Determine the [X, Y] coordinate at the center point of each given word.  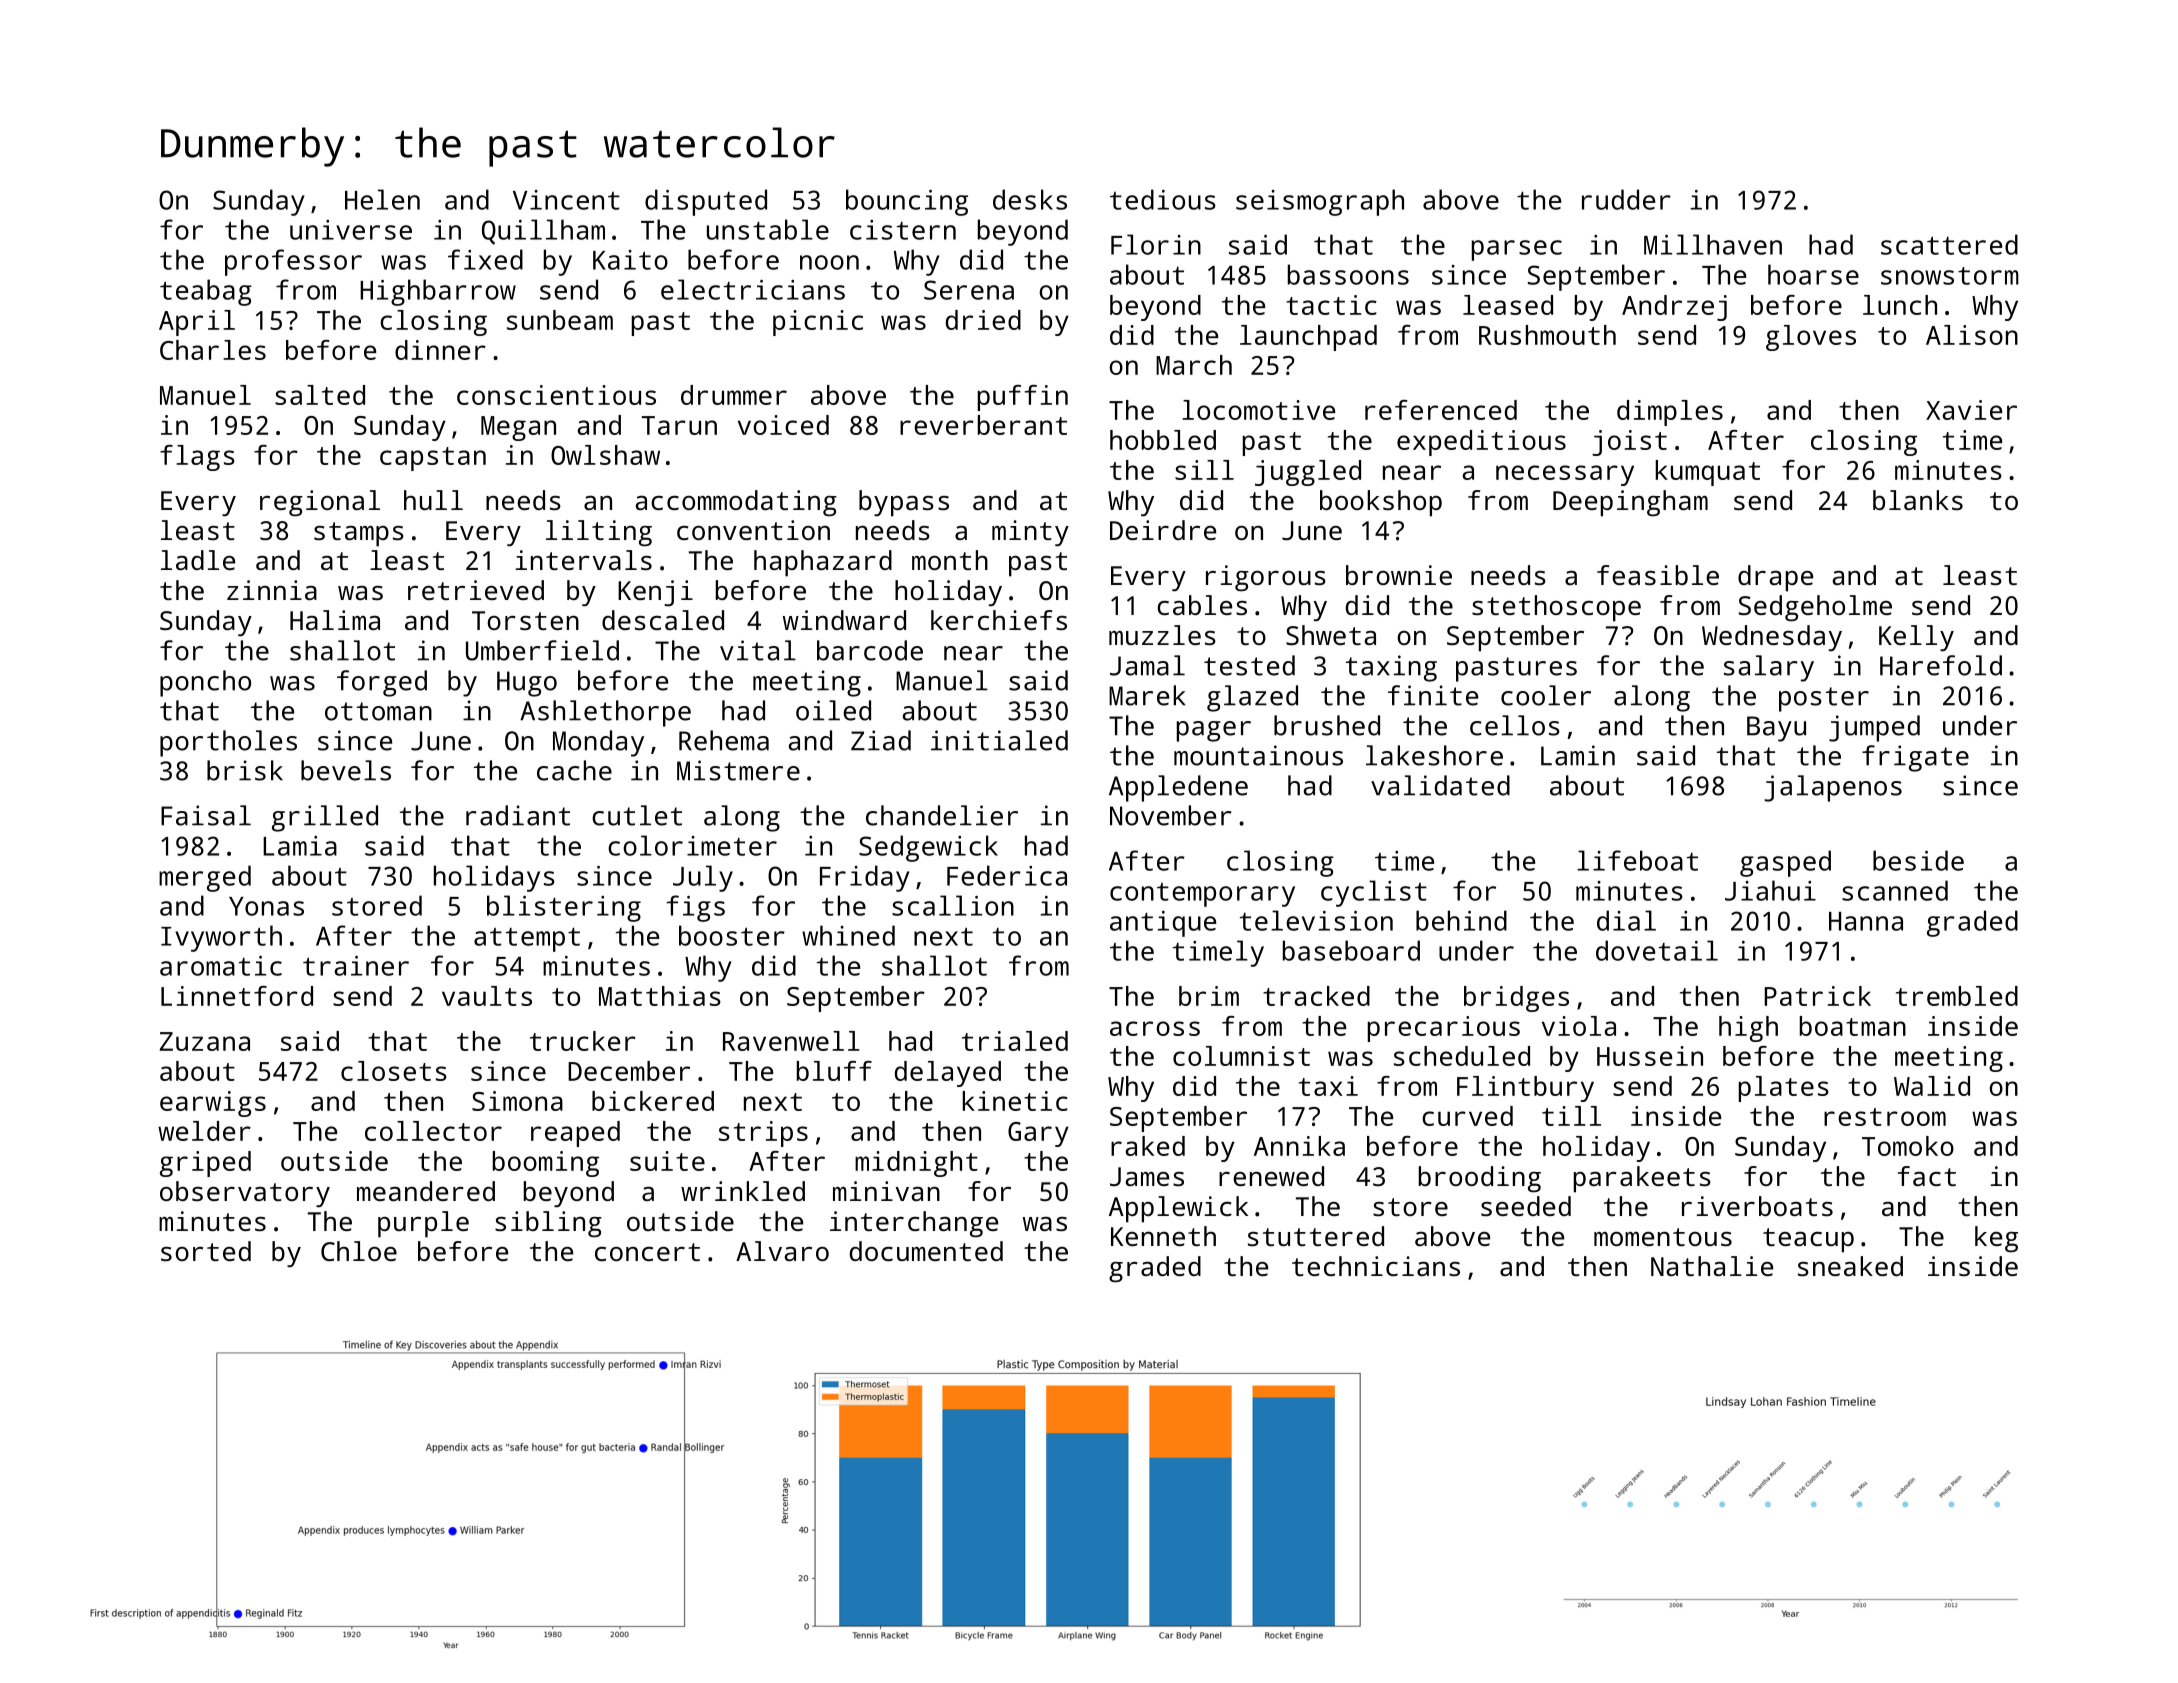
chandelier [942, 815]
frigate [1915, 758]
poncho [205, 683]
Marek [1147, 695]
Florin [1156, 244]
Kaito [630, 260]
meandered [426, 1191]
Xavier [1971, 410]
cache [574, 770]
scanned [1895, 890]
